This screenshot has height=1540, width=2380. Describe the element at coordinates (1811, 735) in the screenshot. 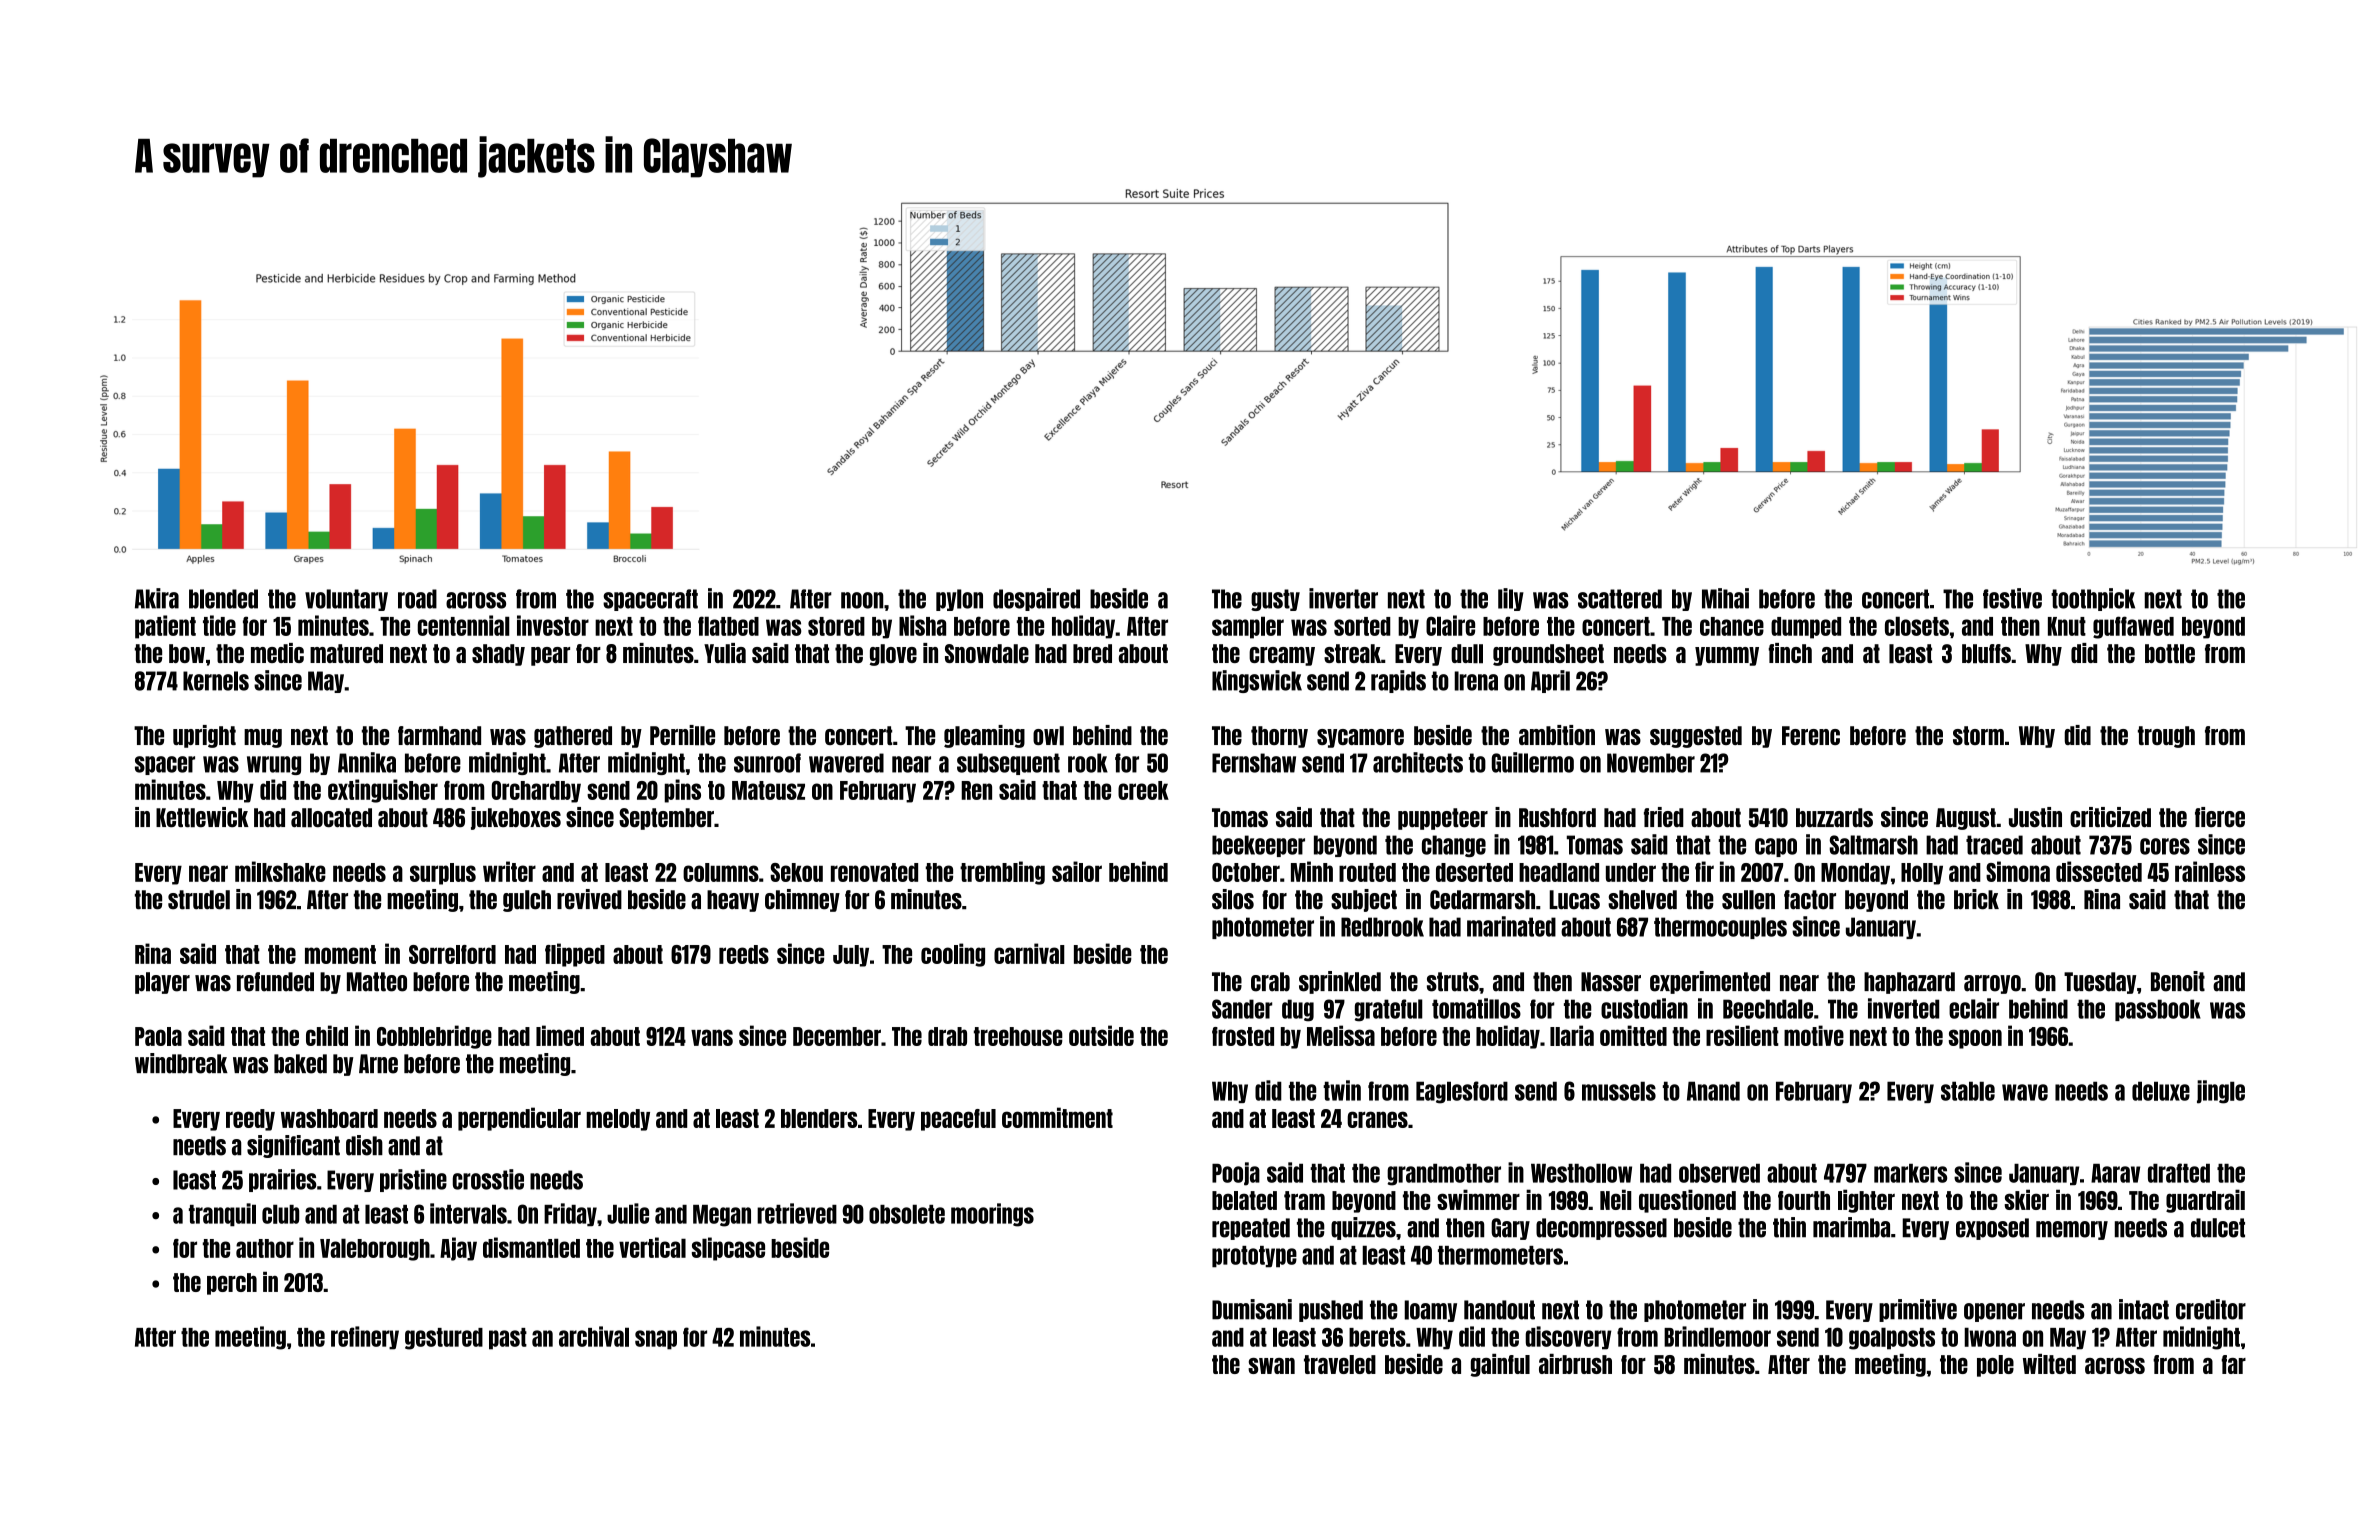

I see `Ferenc` at that location.
